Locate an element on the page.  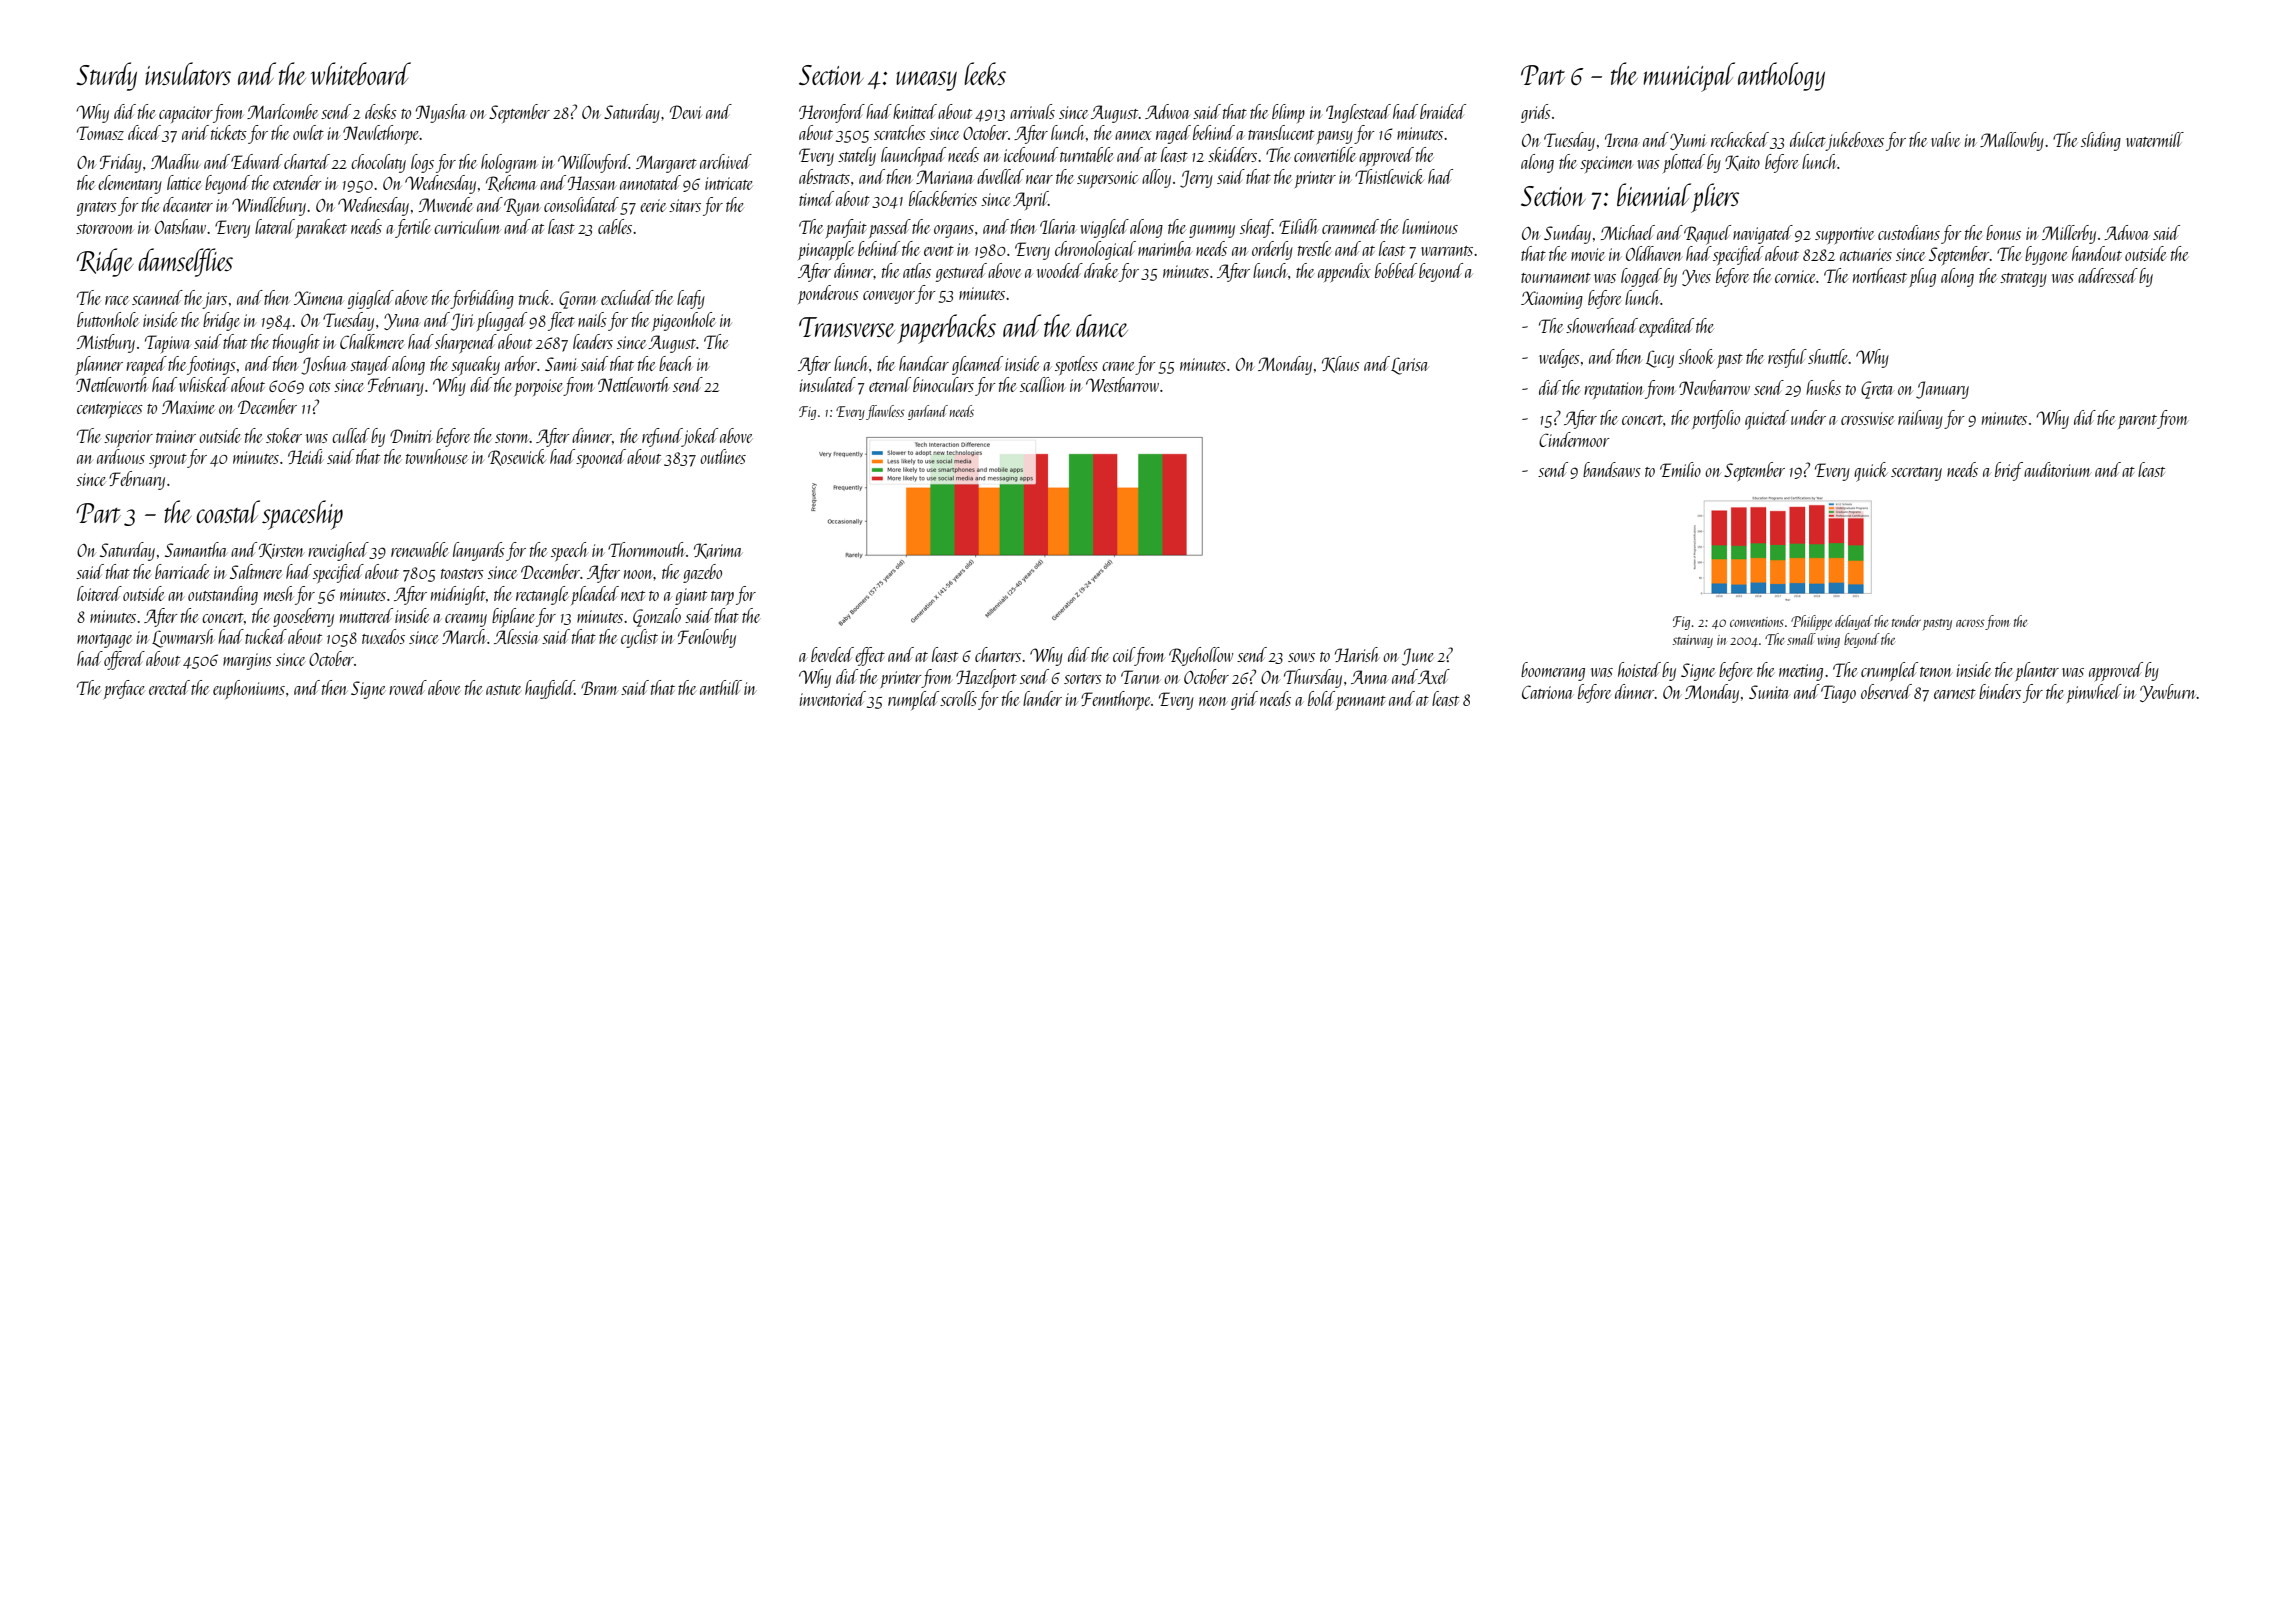
raged is located at coordinates (1173, 134).
